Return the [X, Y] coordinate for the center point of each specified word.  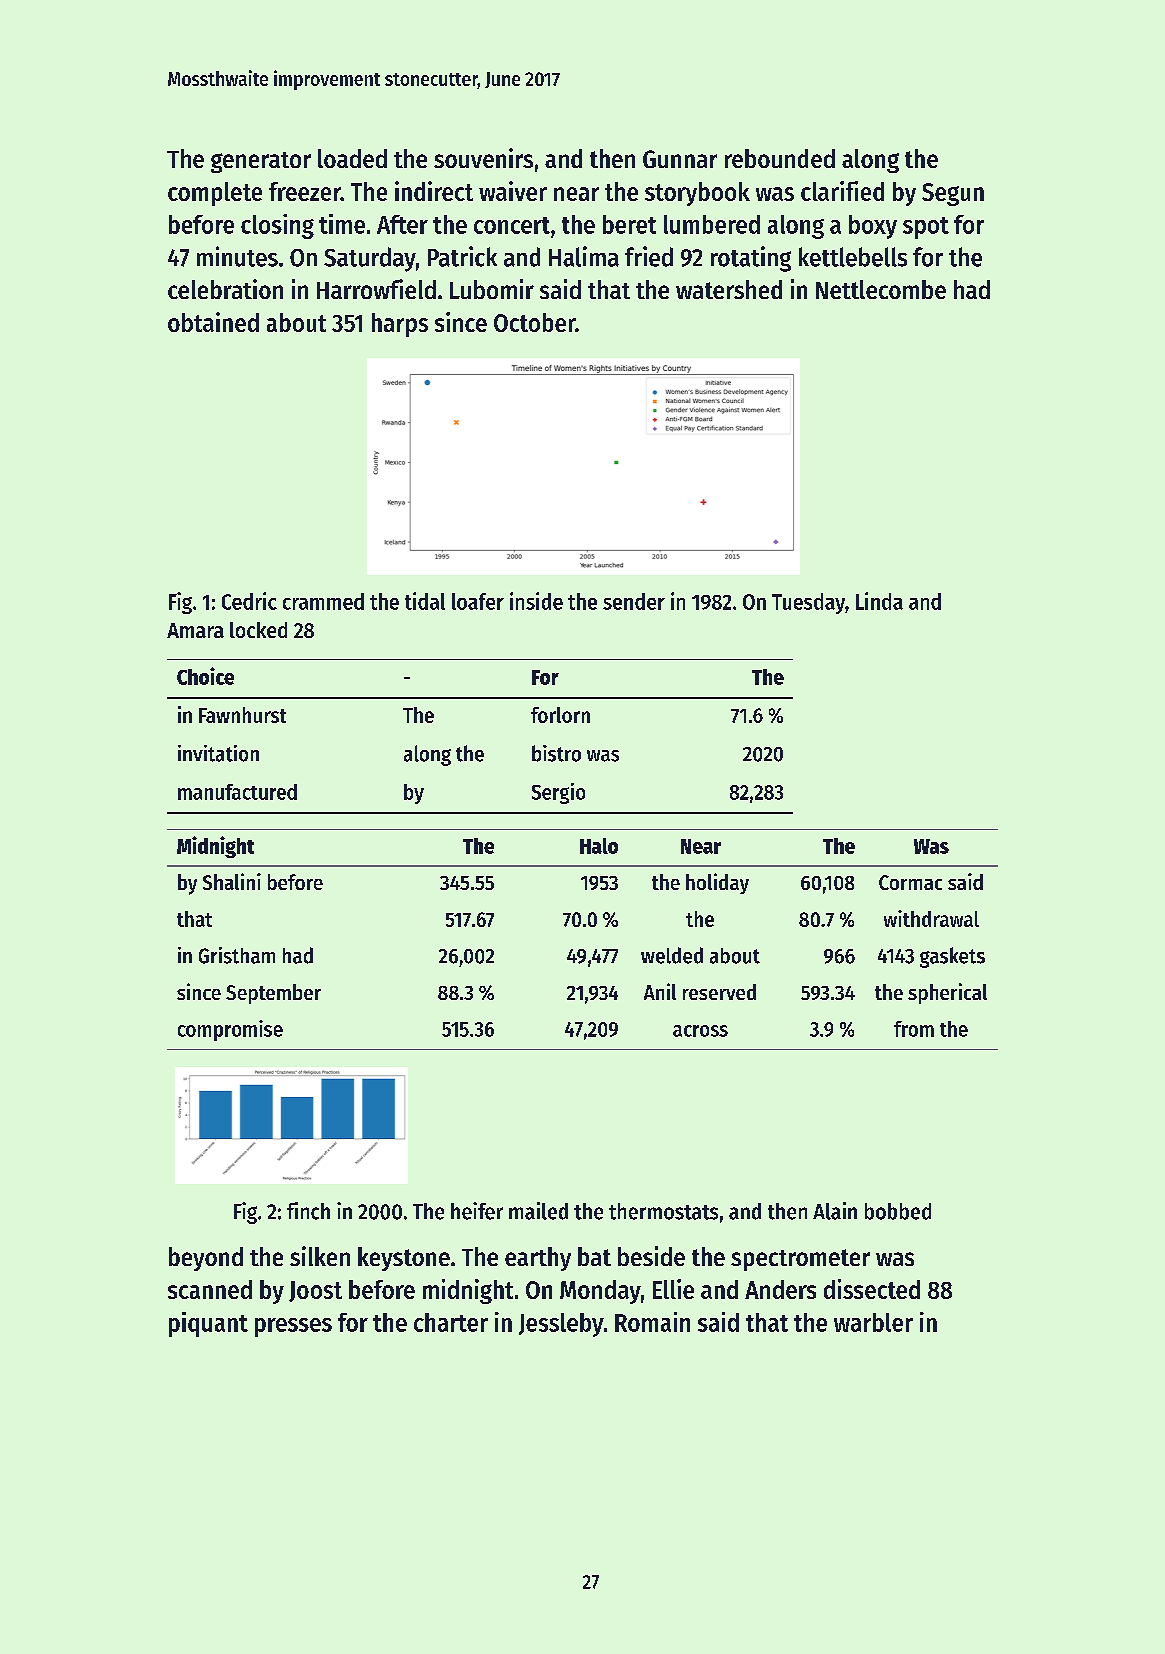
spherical [947, 993]
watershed [729, 289]
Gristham [237, 955]
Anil [660, 991]
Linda [879, 601]
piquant [208, 1324]
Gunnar [680, 159]
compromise [230, 1030]
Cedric [249, 601]
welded [672, 955]
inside [536, 601]
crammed [323, 601]
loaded [352, 158]
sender [634, 601]
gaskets [952, 957]
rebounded [780, 158]
